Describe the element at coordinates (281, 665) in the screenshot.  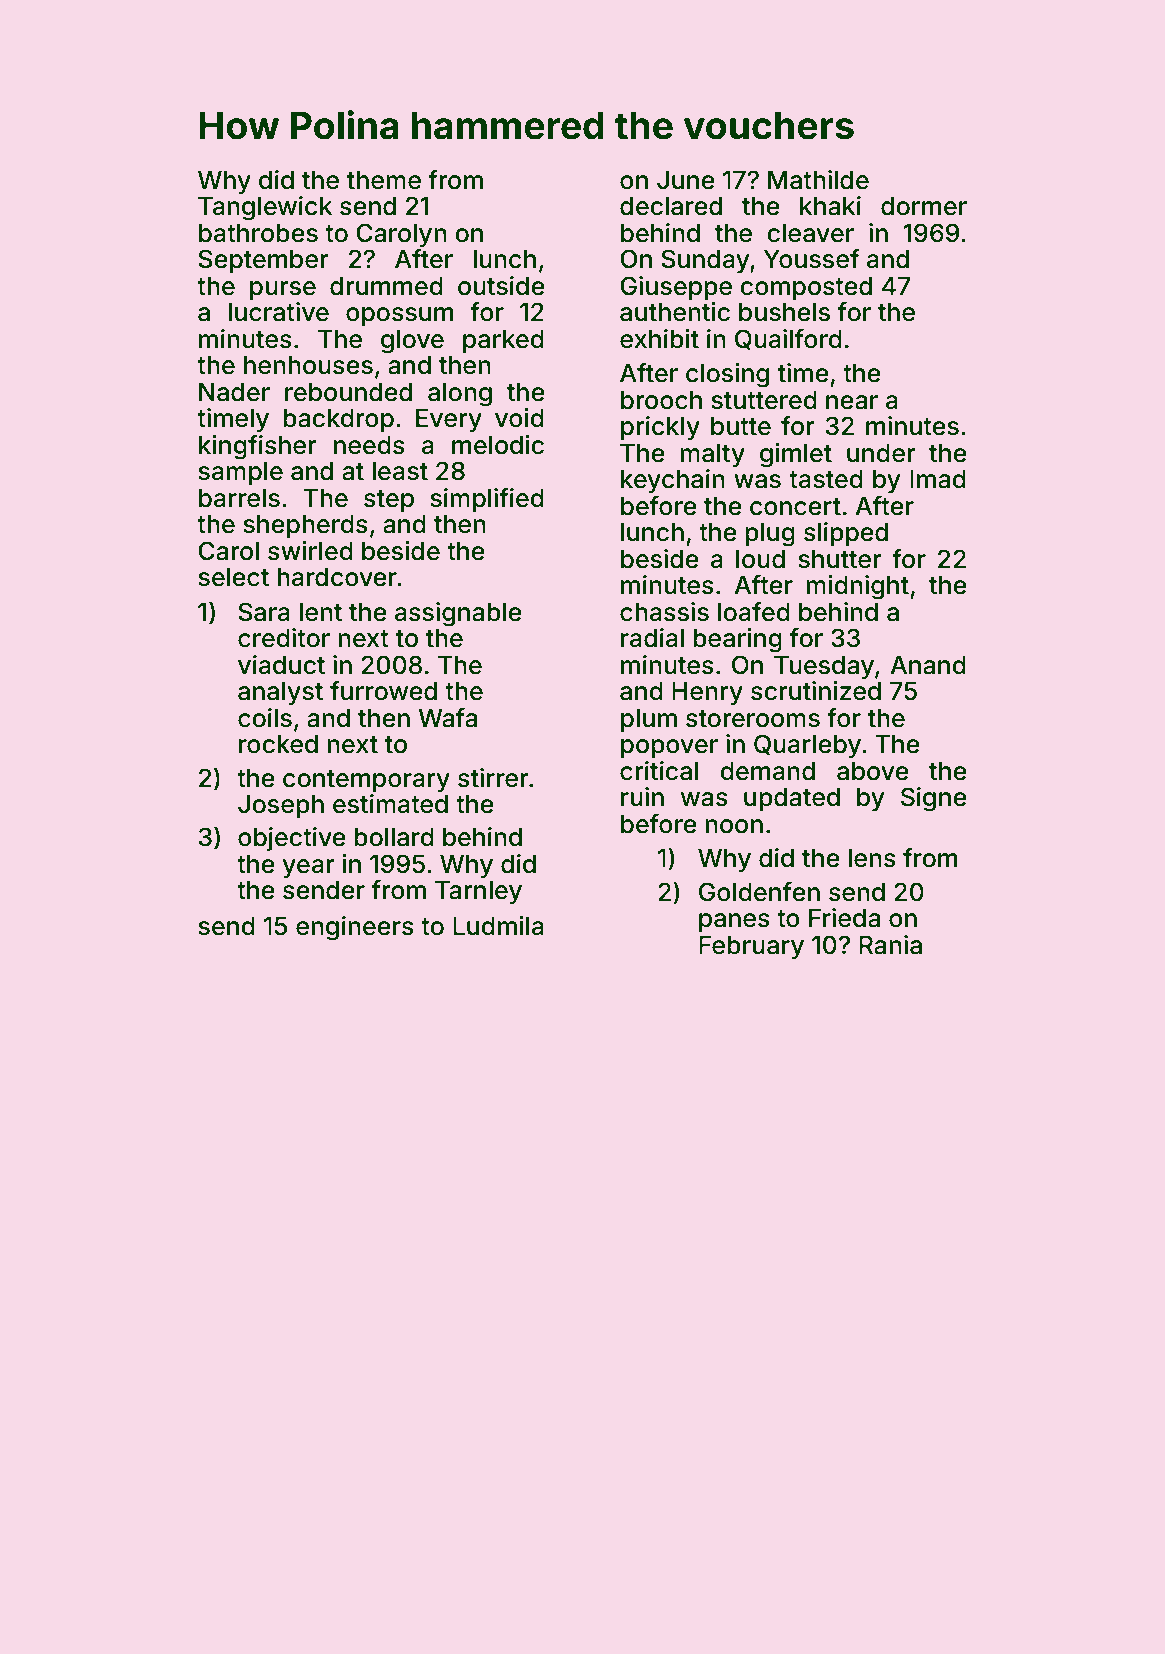
I see `viaduct` at that location.
